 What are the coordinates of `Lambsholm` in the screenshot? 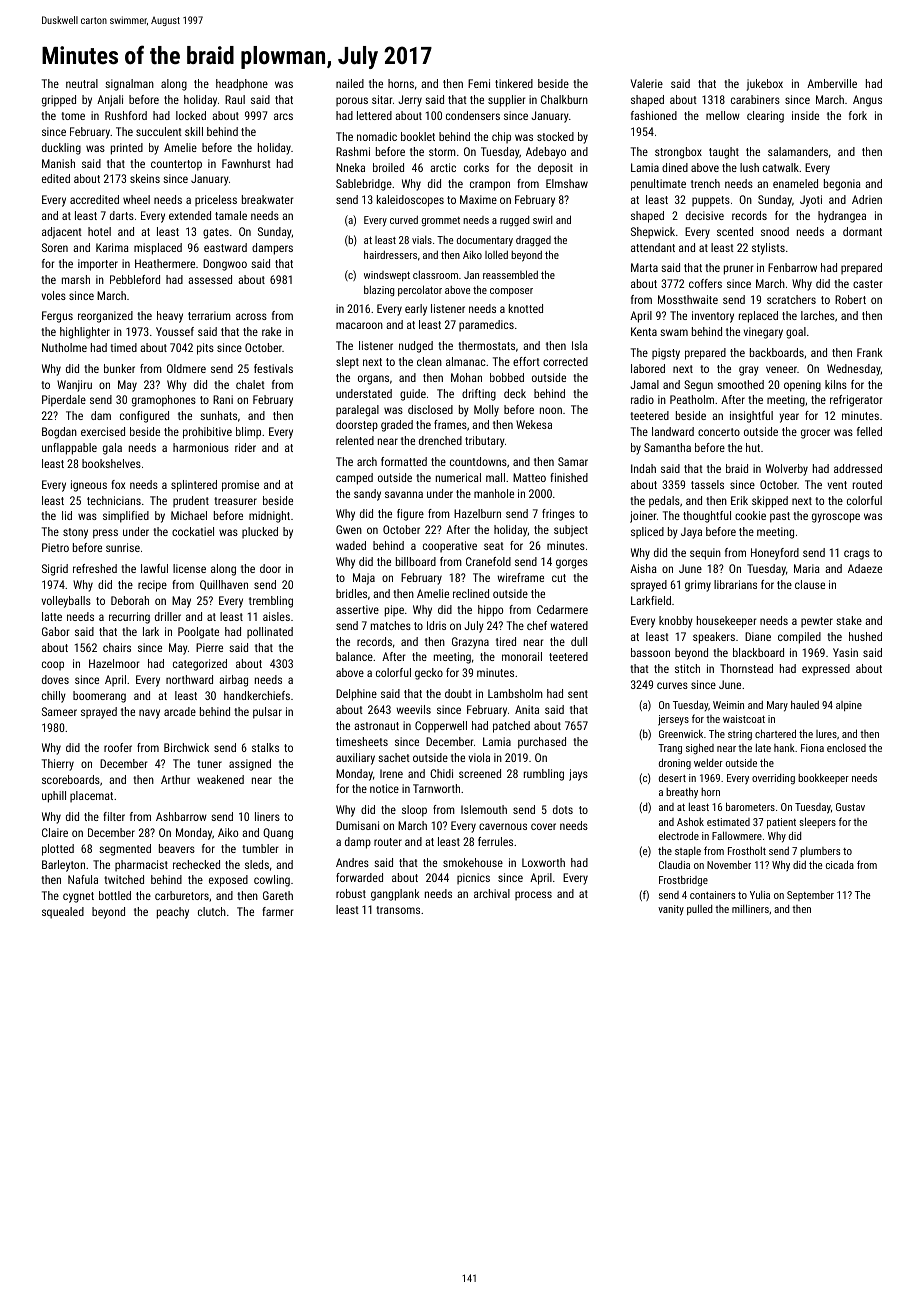 It's located at (515, 693).
